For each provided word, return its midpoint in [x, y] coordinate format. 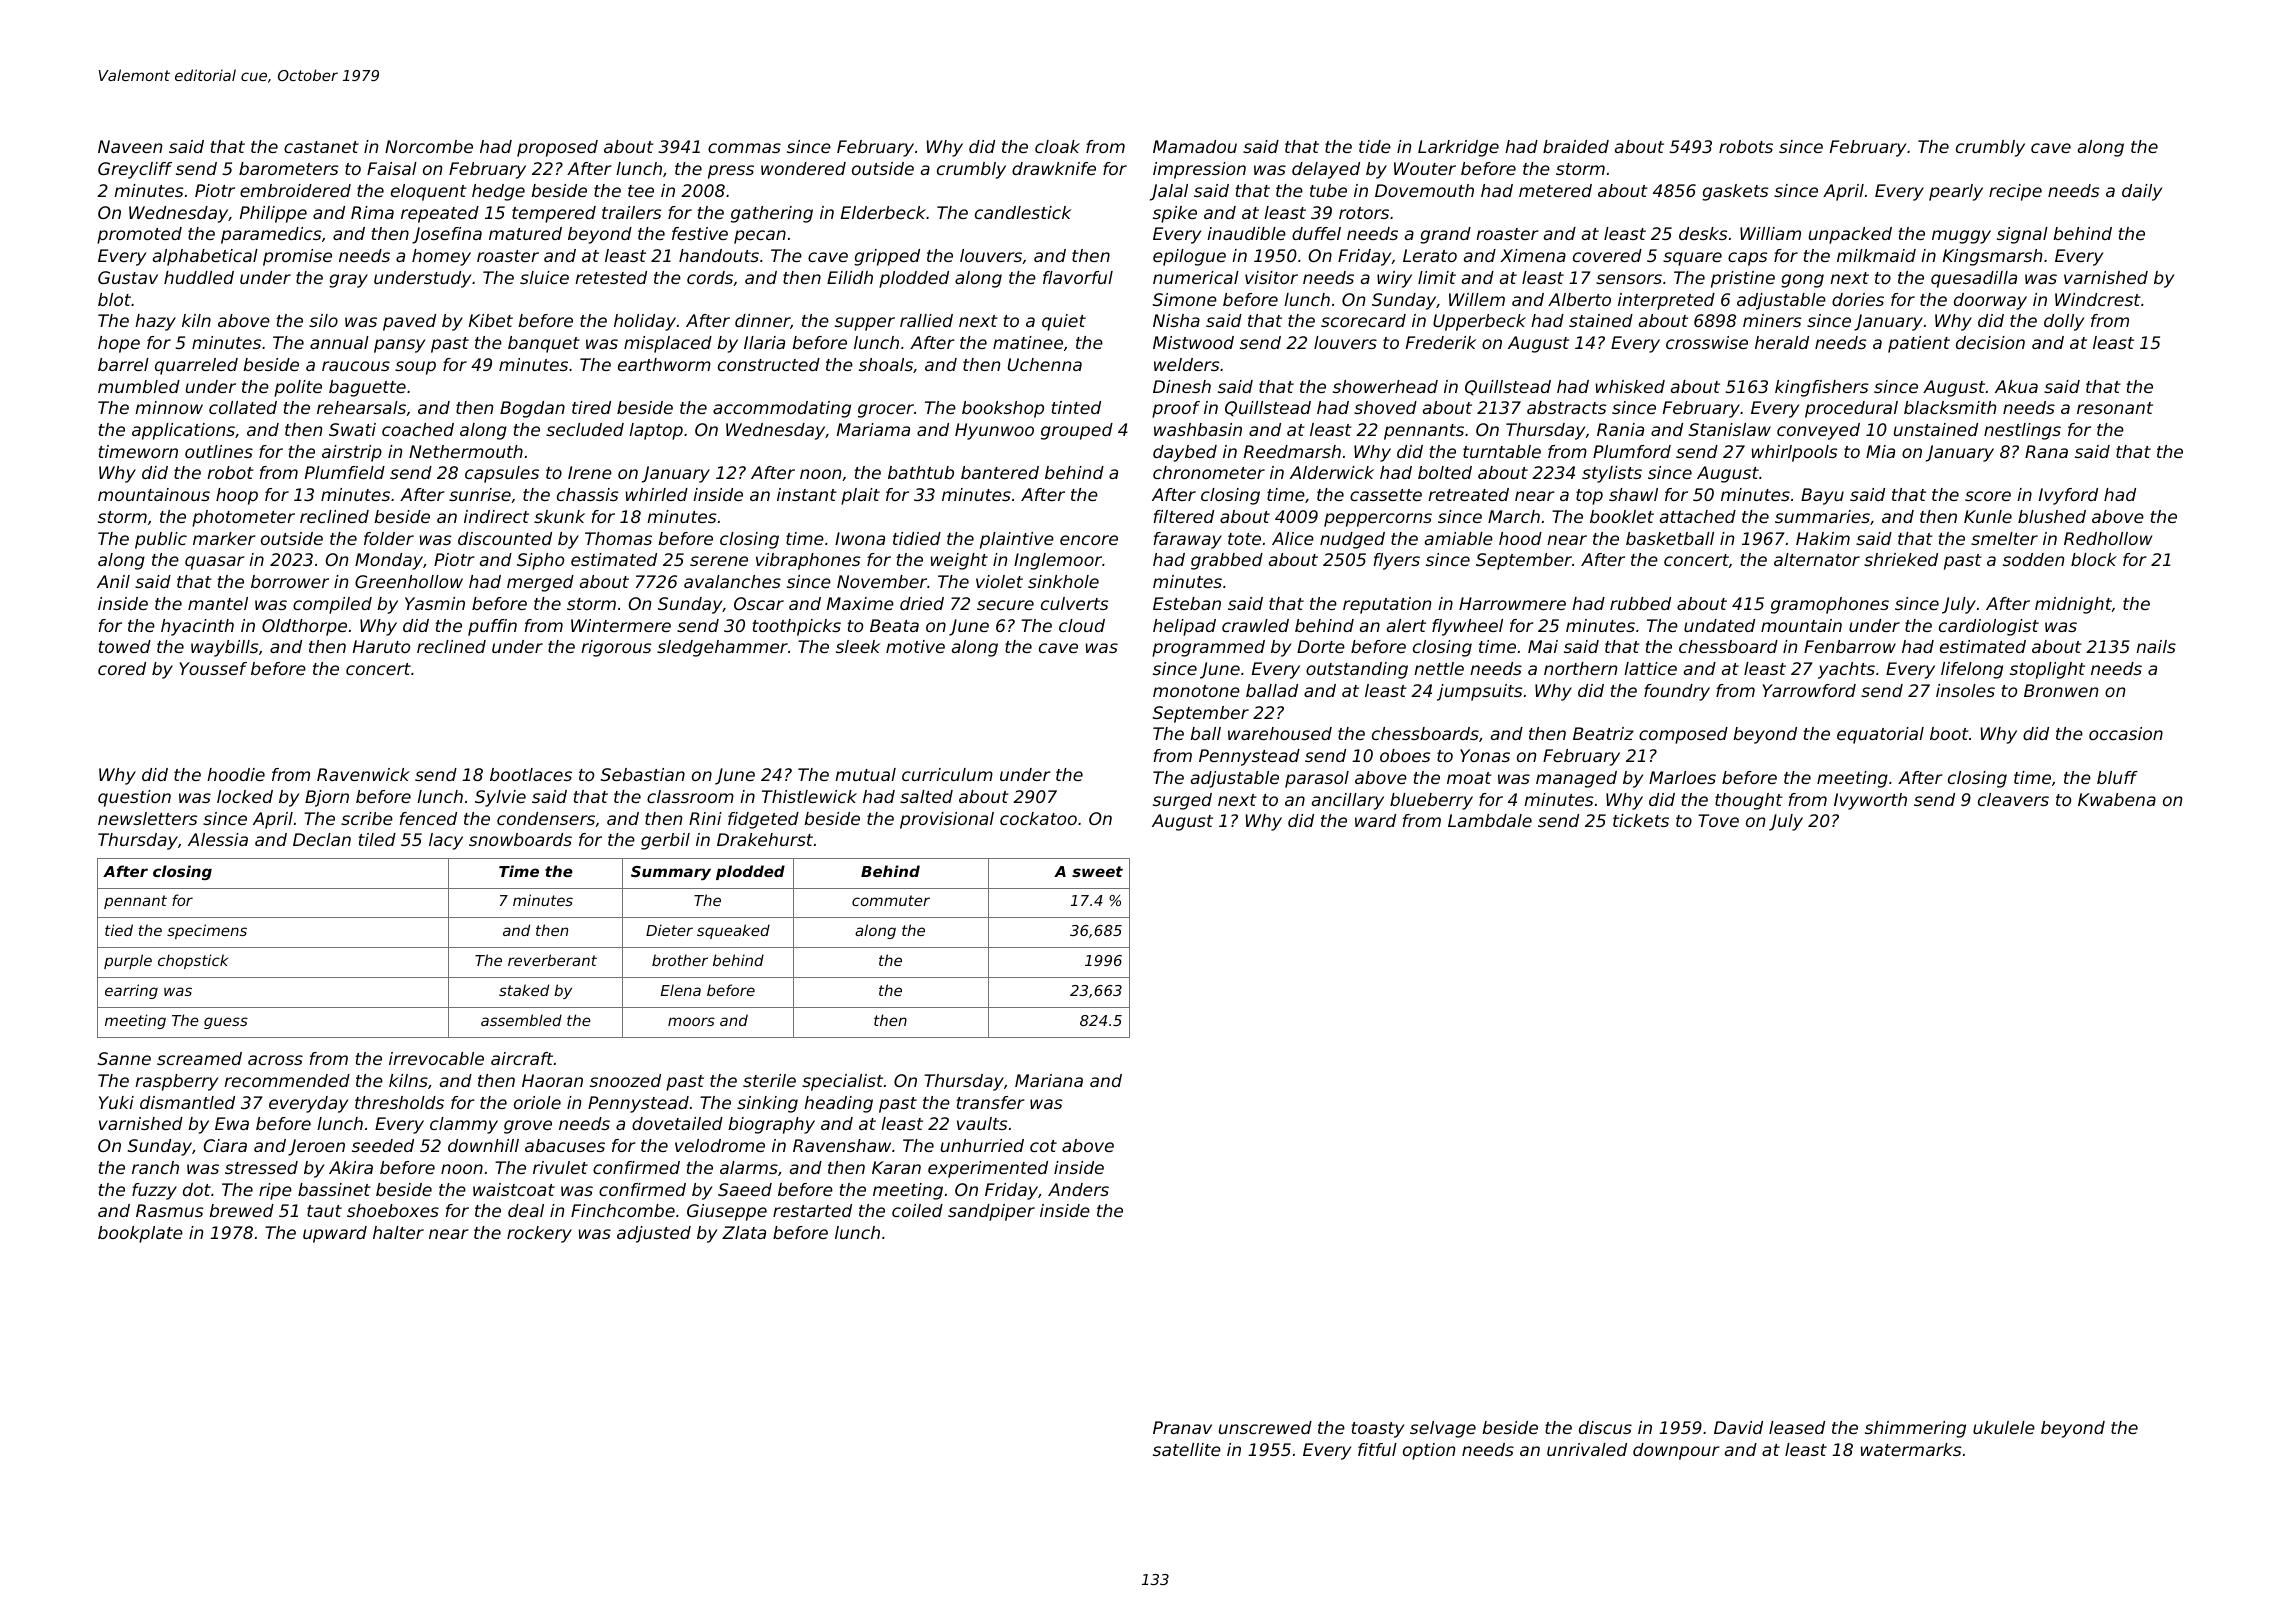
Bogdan [532, 409]
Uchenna [1045, 364]
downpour [1676, 1451]
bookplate [140, 1234]
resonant [2115, 408]
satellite [1187, 1449]
